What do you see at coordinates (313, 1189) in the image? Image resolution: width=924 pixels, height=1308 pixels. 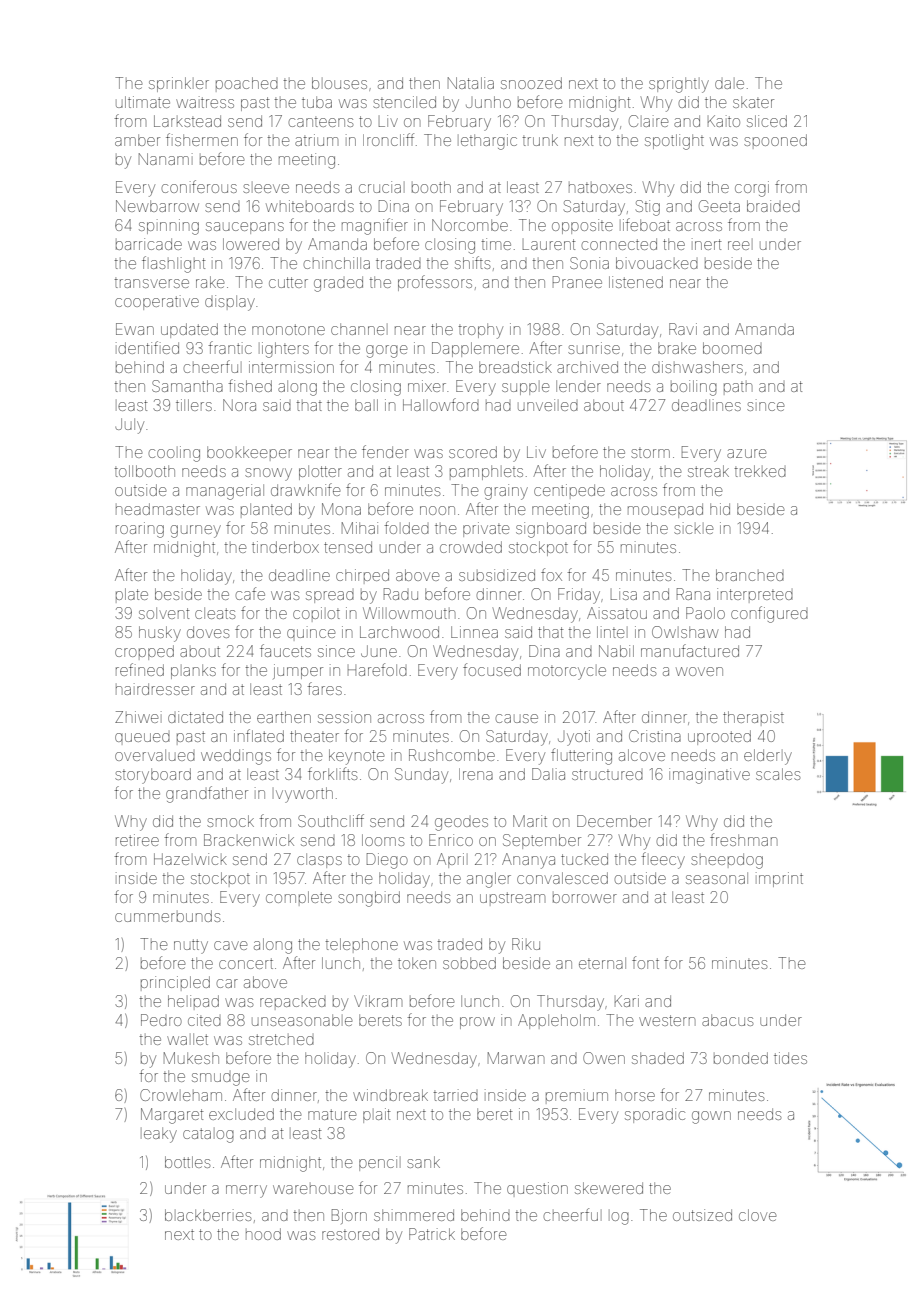 I see `warehouse` at bounding box center [313, 1189].
